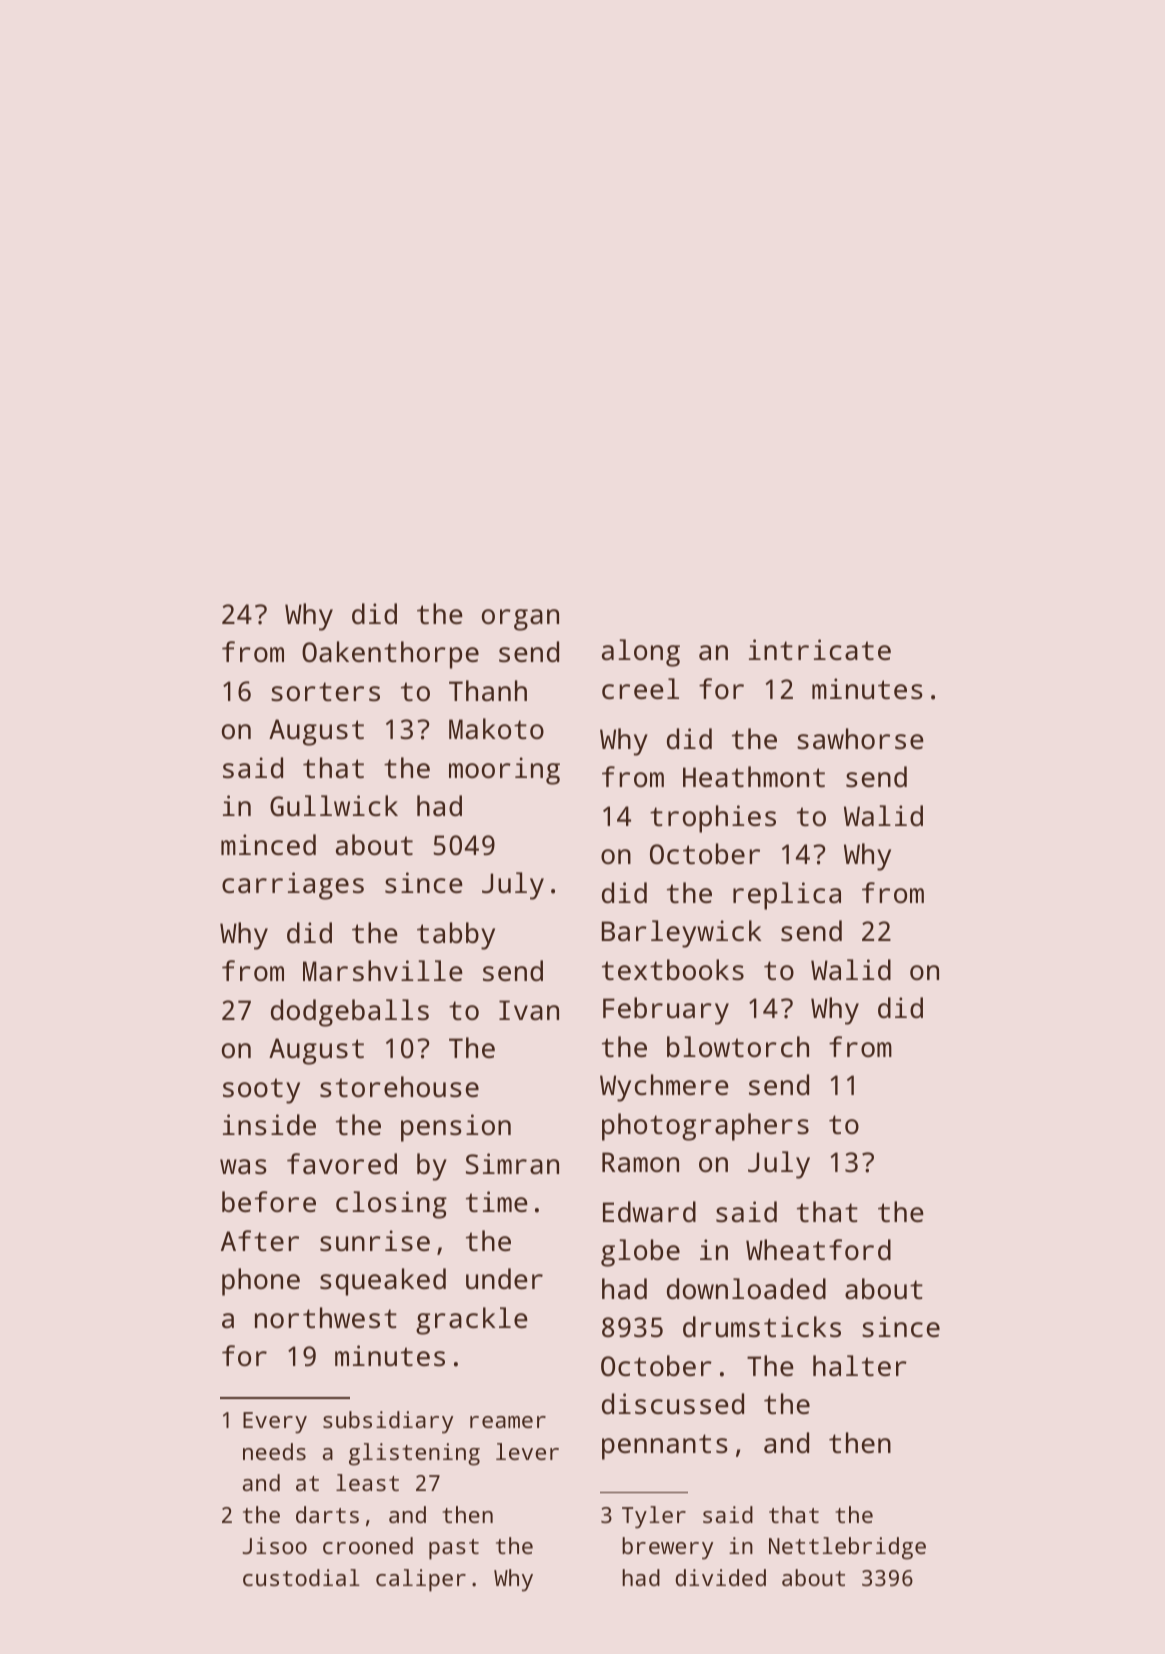  What do you see at coordinates (325, 692) in the screenshot?
I see `sorters` at bounding box center [325, 692].
